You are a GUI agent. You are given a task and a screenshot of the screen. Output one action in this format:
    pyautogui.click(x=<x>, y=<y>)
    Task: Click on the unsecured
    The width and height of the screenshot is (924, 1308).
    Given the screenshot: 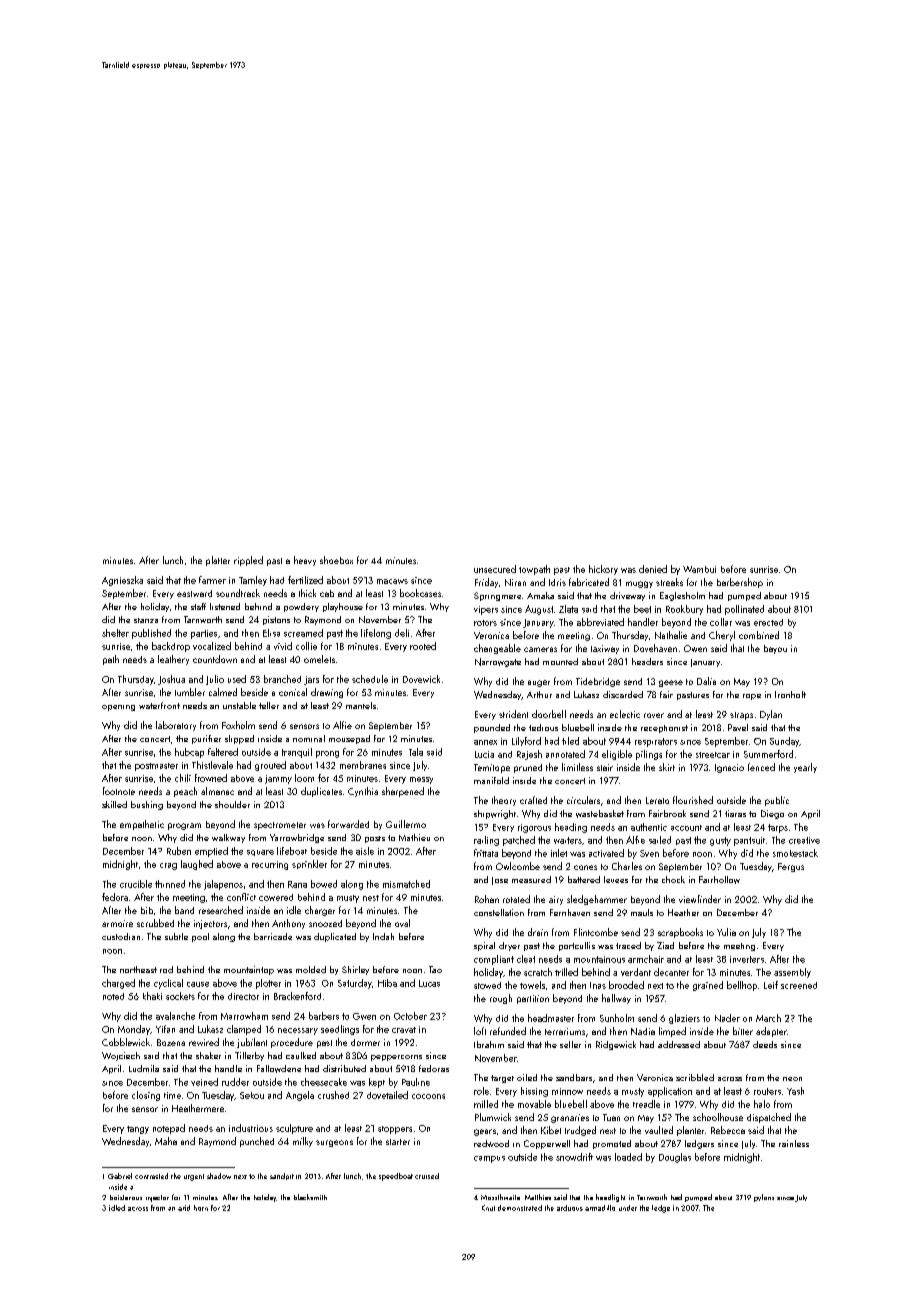 What is the action you would take?
    pyautogui.click(x=495, y=569)
